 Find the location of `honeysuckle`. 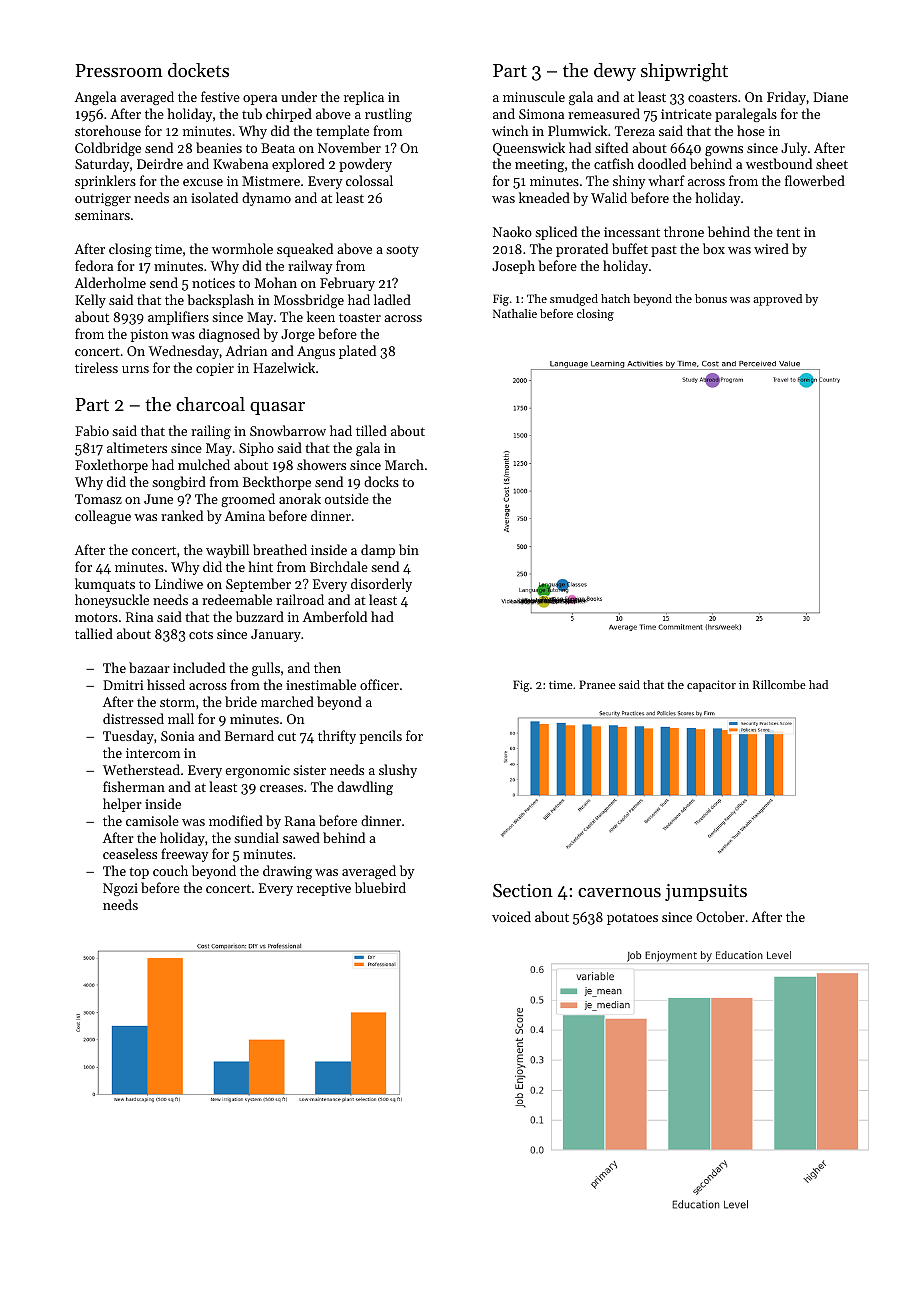

honeysuckle is located at coordinates (112, 601).
